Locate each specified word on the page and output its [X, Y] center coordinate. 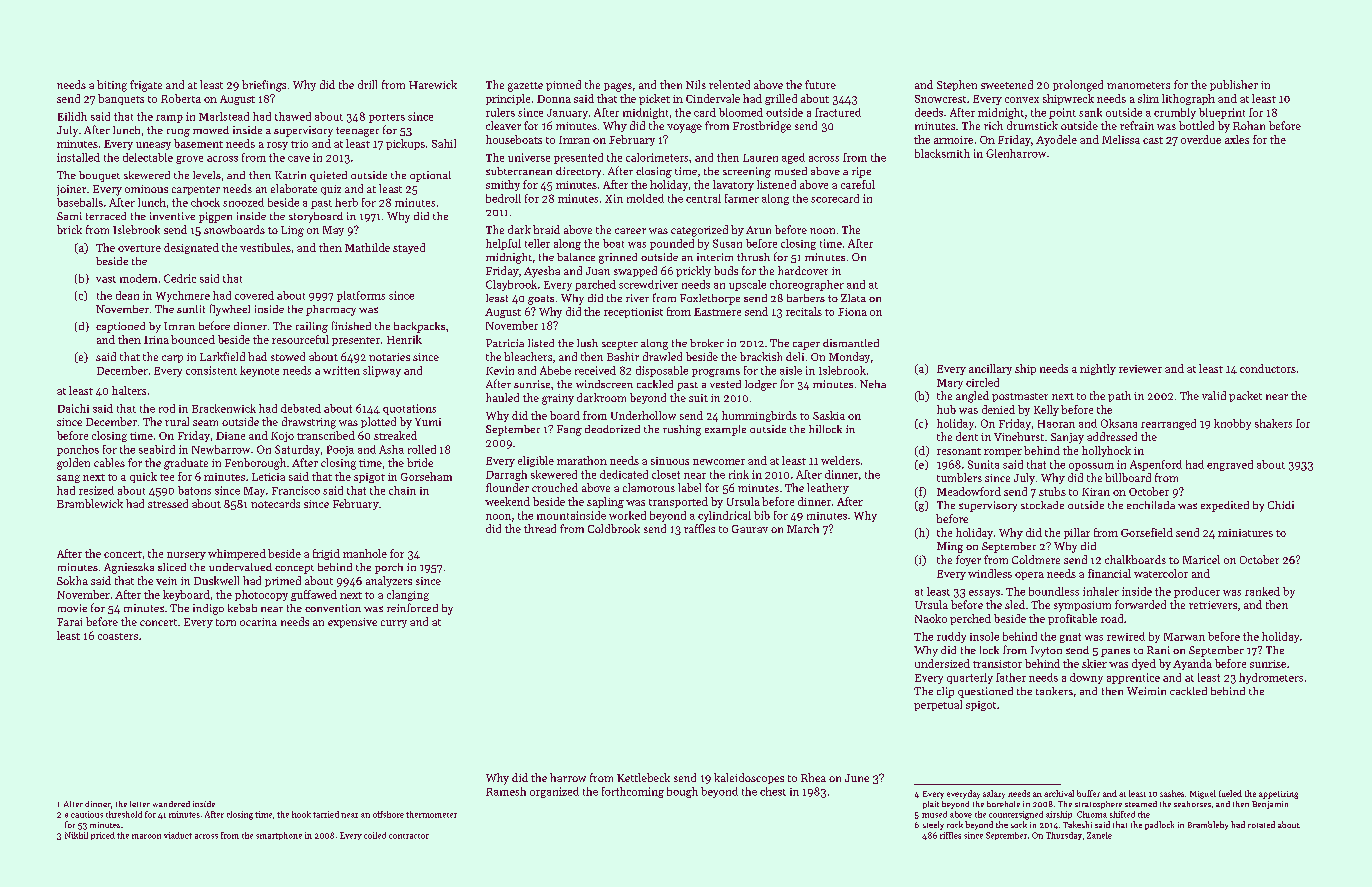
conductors [1268, 368]
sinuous [670, 461]
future [820, 84]
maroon [146, 836]
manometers [1138, 85]
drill [367, 84]
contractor [409, 836]
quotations [409, 409]
